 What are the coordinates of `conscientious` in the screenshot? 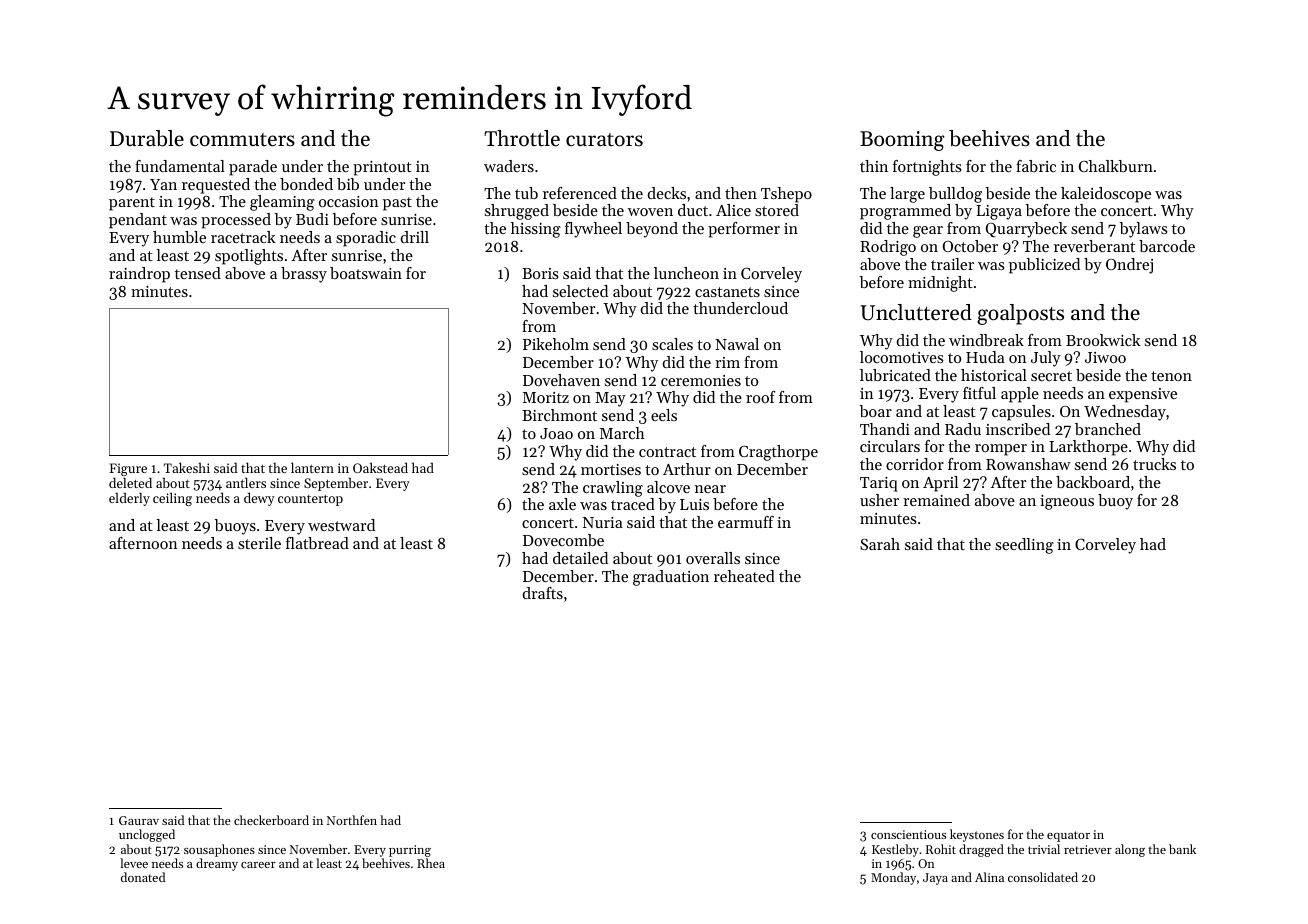 It's located at (908, 834).
